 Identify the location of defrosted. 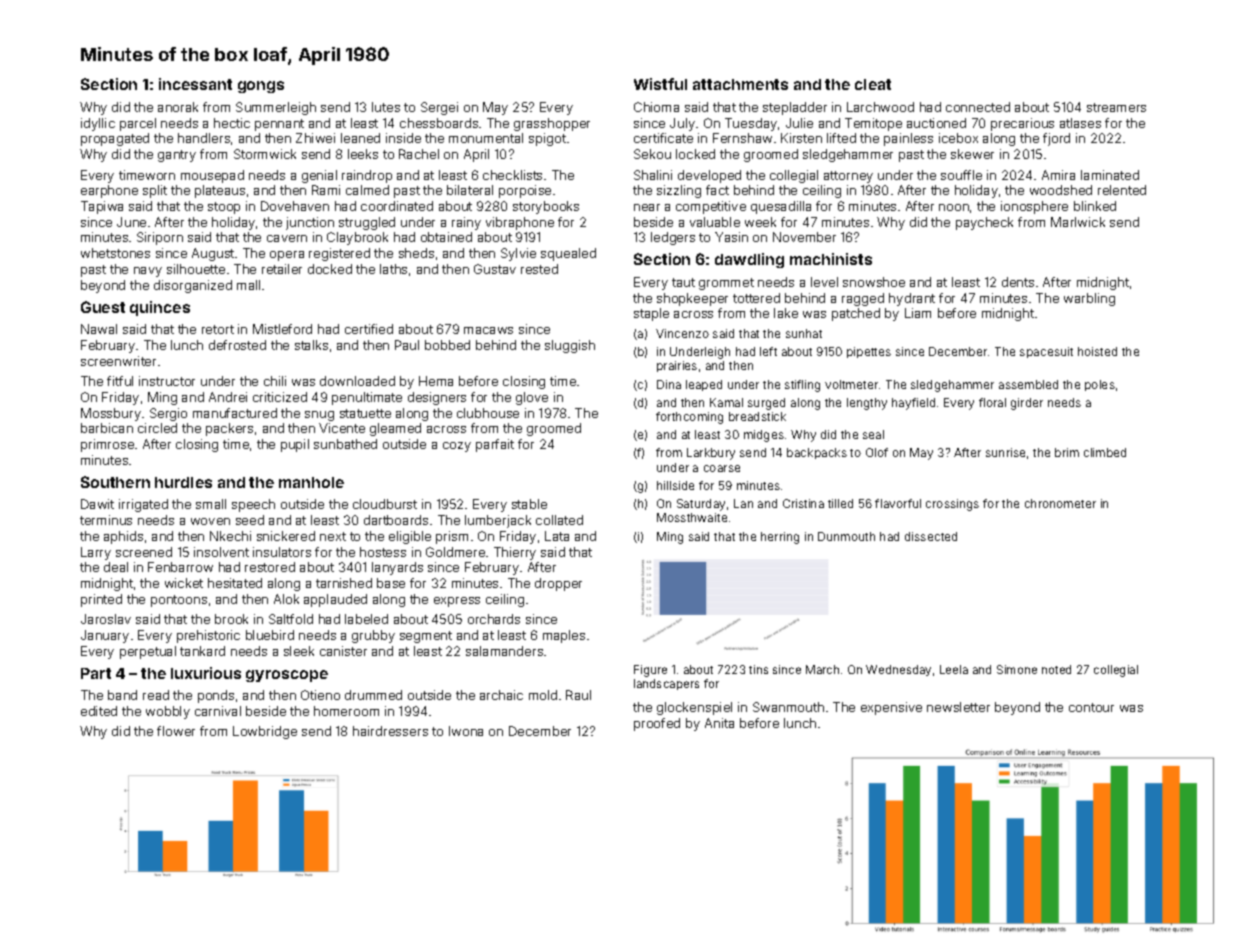
(237, 345).
